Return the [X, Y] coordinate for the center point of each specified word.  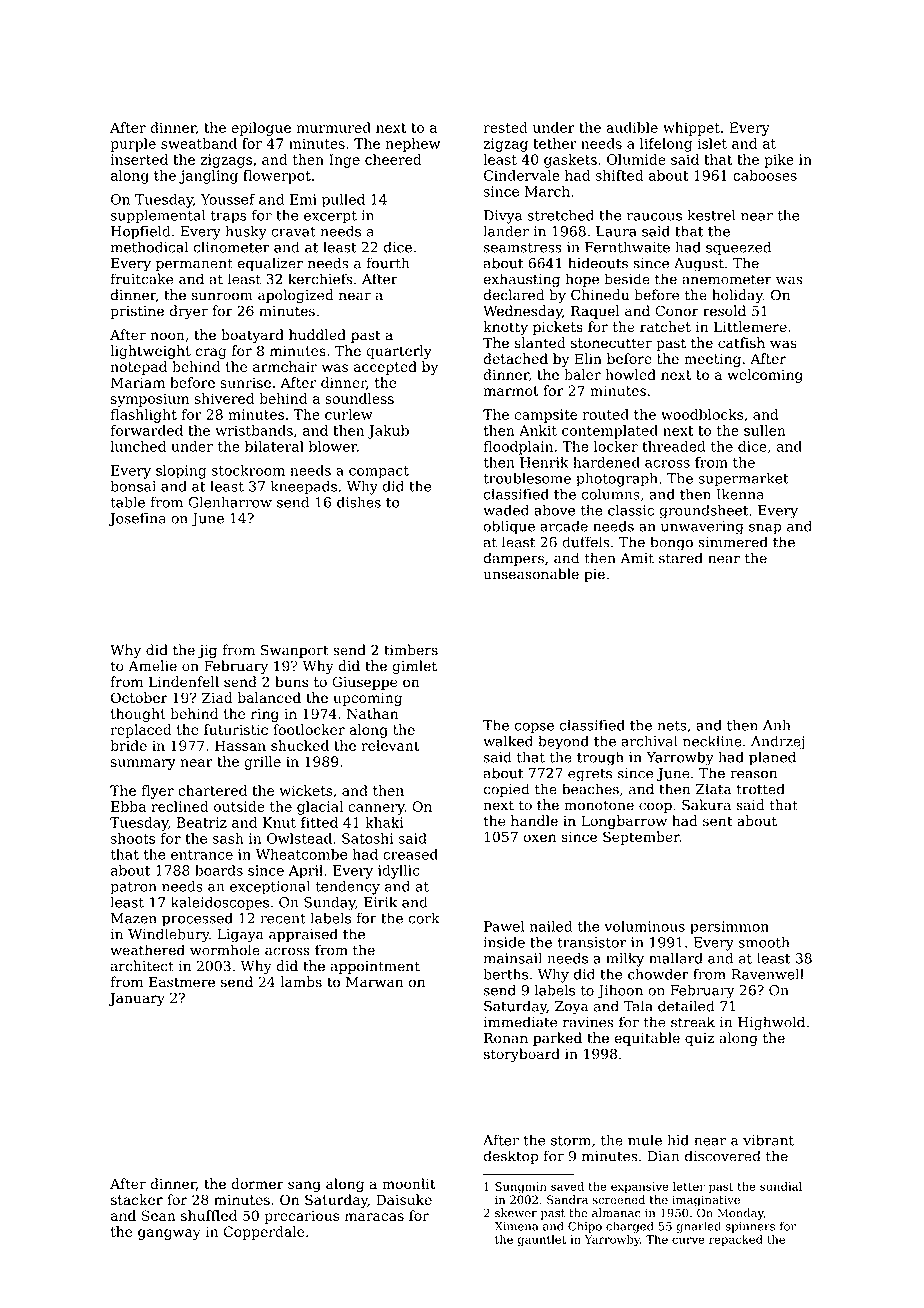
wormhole [225, 950]
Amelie [152, 666]
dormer [258, 1184]
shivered [224, 398]
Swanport [294, 651]
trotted [760, 789]
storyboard [522, 1055]
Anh [777, 725]
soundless [359, 398]
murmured [334, 127]
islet [712, 143]
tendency [347, 887]
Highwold [771, 1023]
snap [765, 529]
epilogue [261, 129]
